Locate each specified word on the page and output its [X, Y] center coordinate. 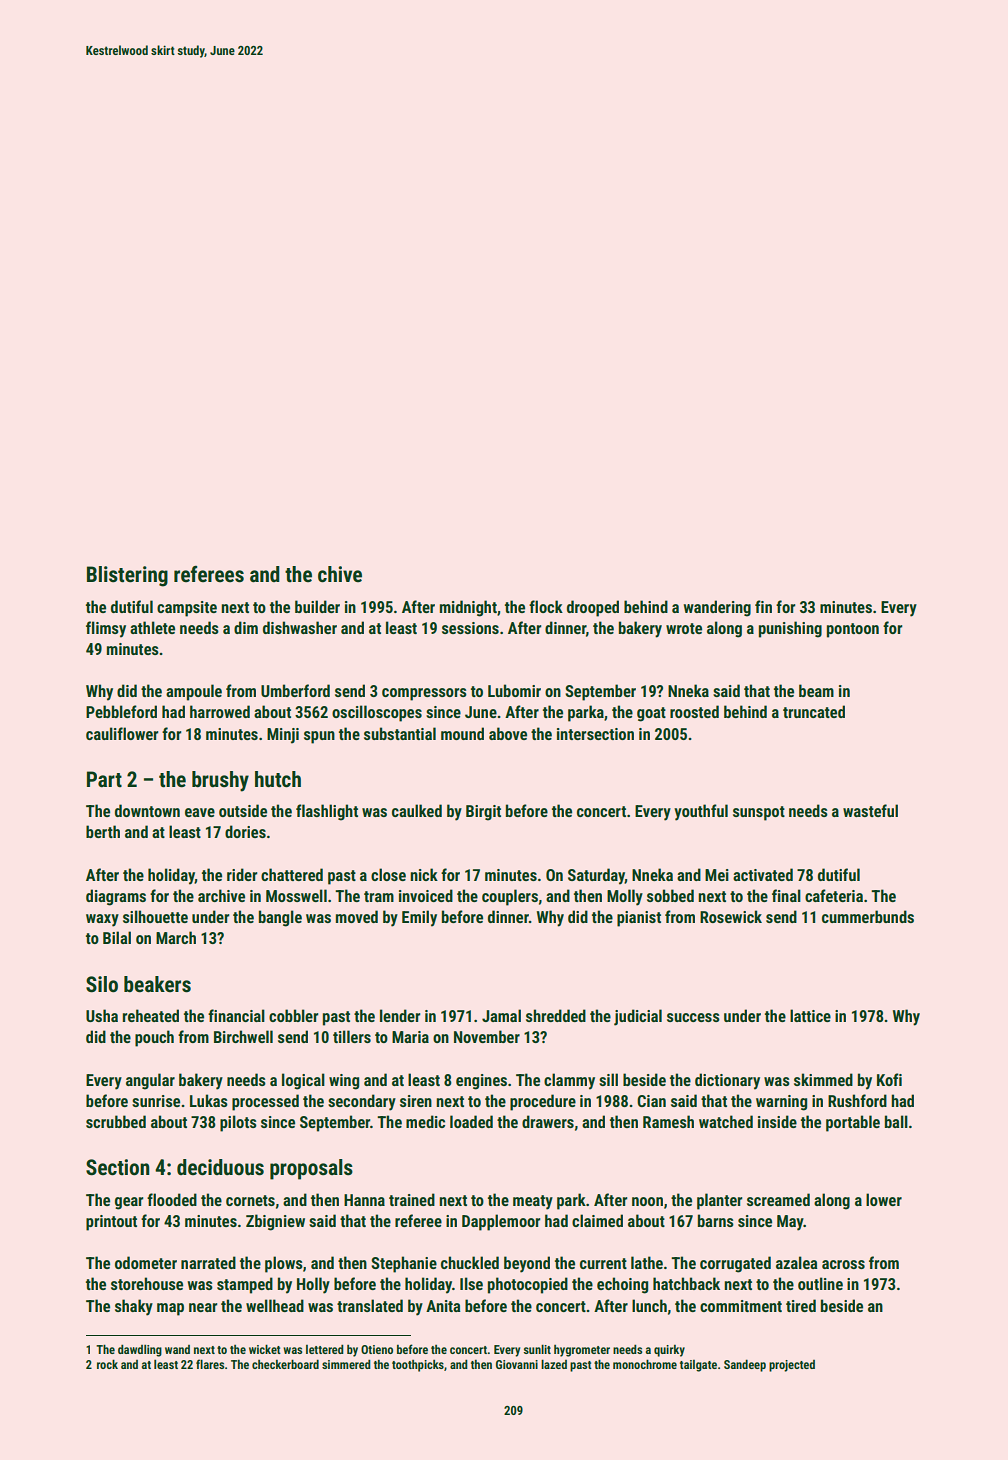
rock [107, 1364]
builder [317, 606]
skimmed [823, 1079]
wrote [684, 628]
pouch [154, 1038]
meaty [533, 1202]
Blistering [127, 576]
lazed [554, 1364]
